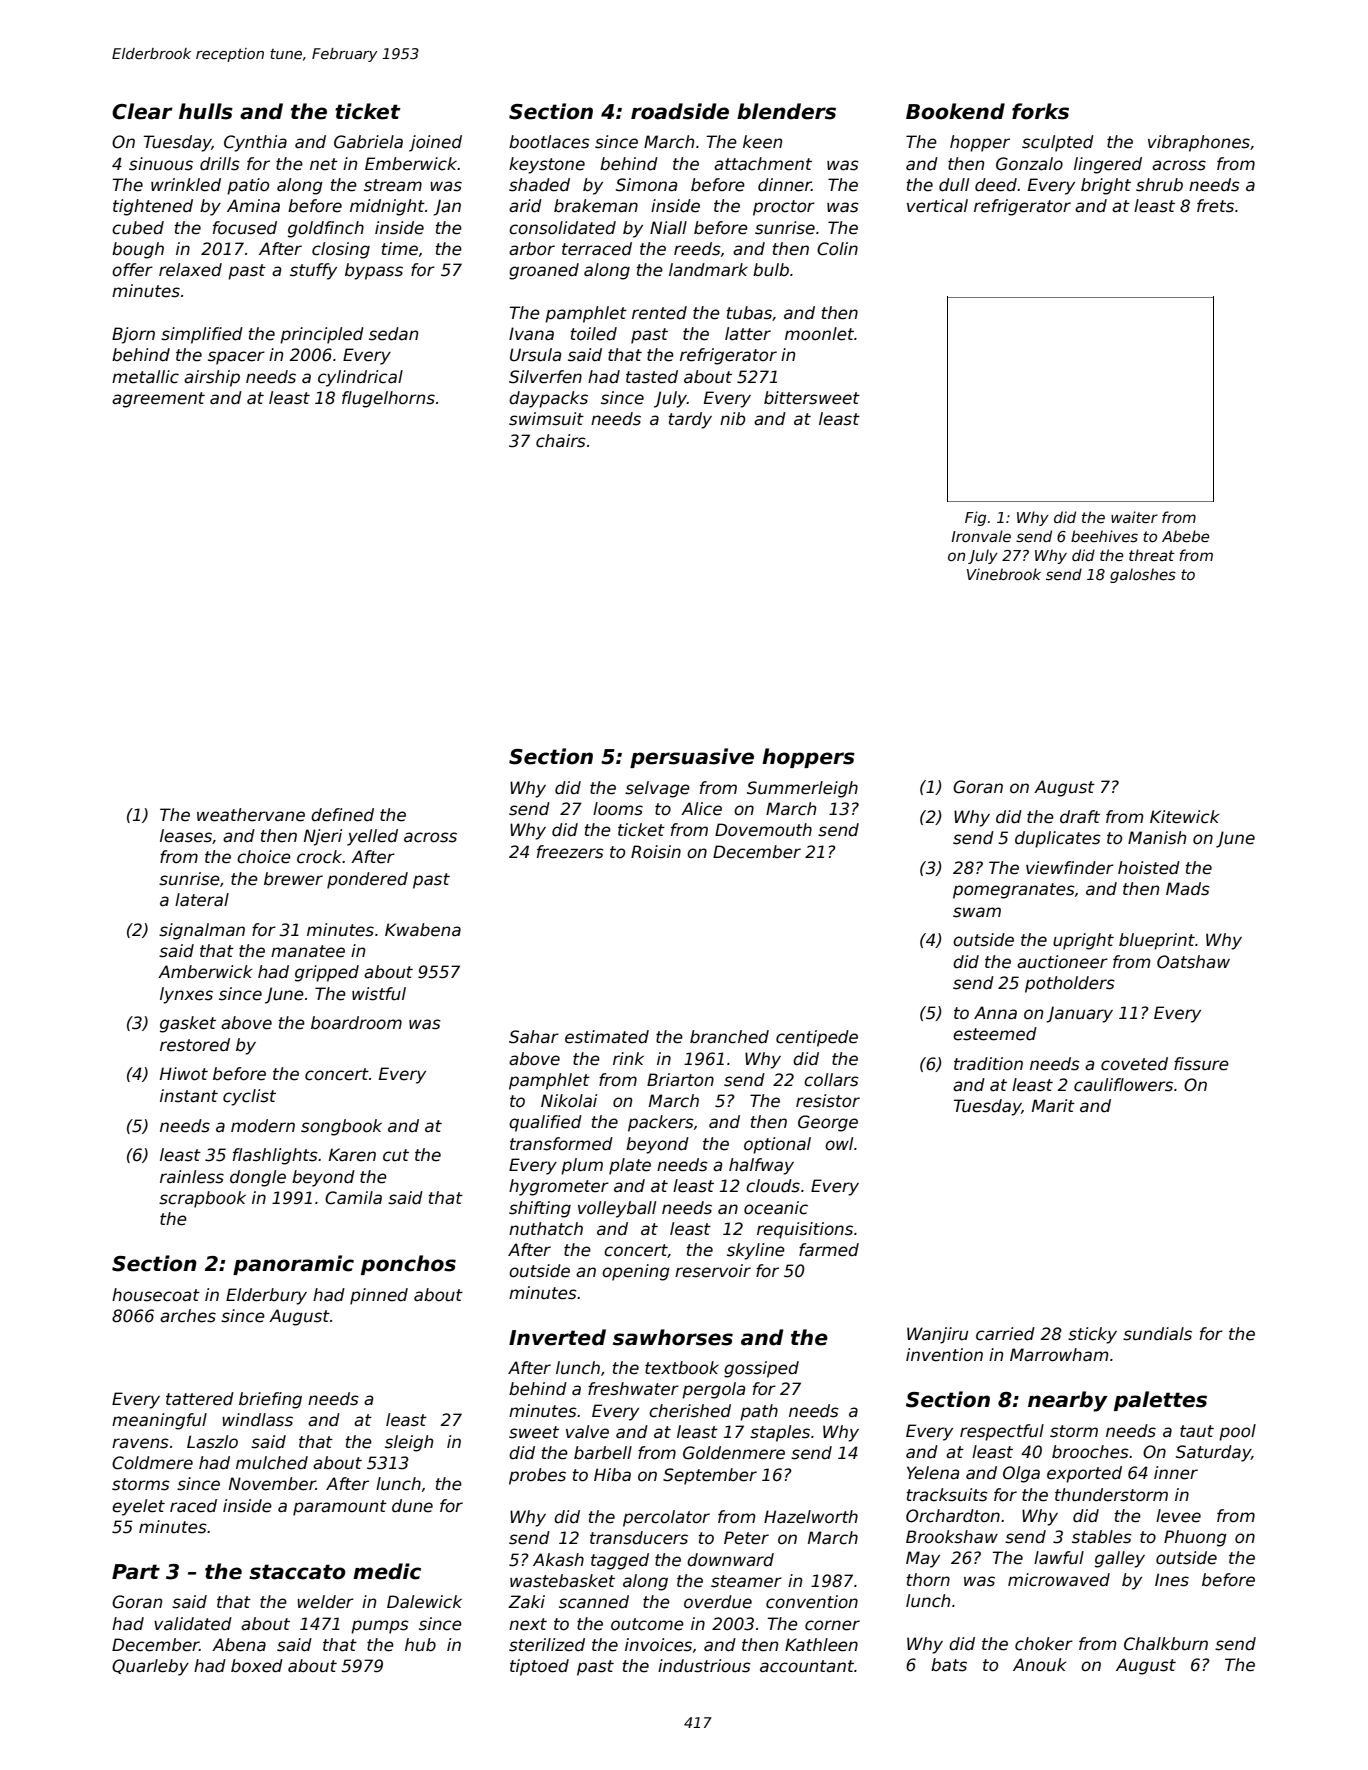  What do you see at coordinates (342, 815) in the document?
I see `defined` at bounding box center [342, 815].
